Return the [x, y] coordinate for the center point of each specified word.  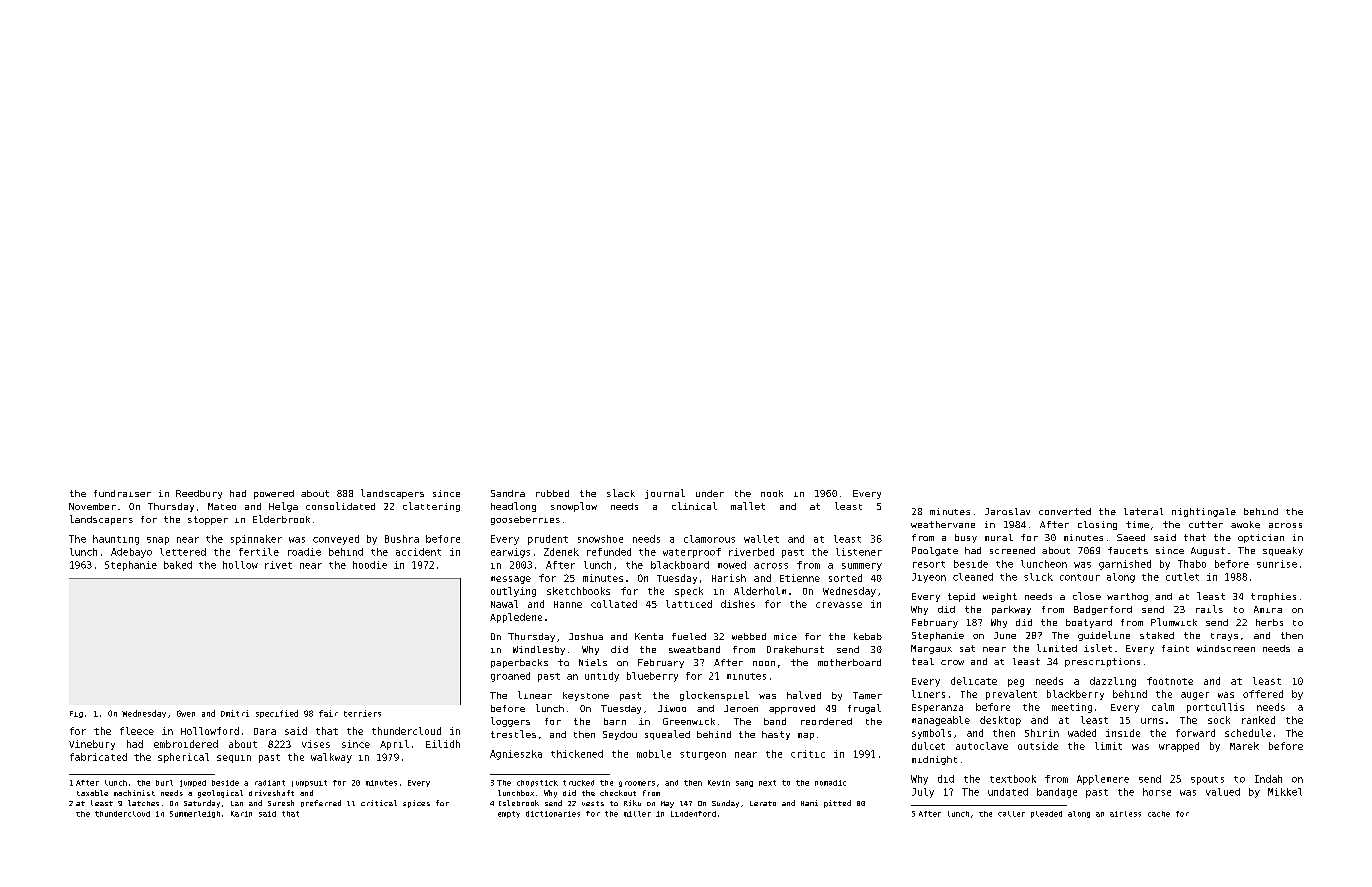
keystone [586, 696]
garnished [1125, 565]
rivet [278, 565]
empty [509, 814]
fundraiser [122, 493]
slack [621, 493]
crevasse [839, 605]
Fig [76, 714]
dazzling [1113, 682]
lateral [1143, 511]
